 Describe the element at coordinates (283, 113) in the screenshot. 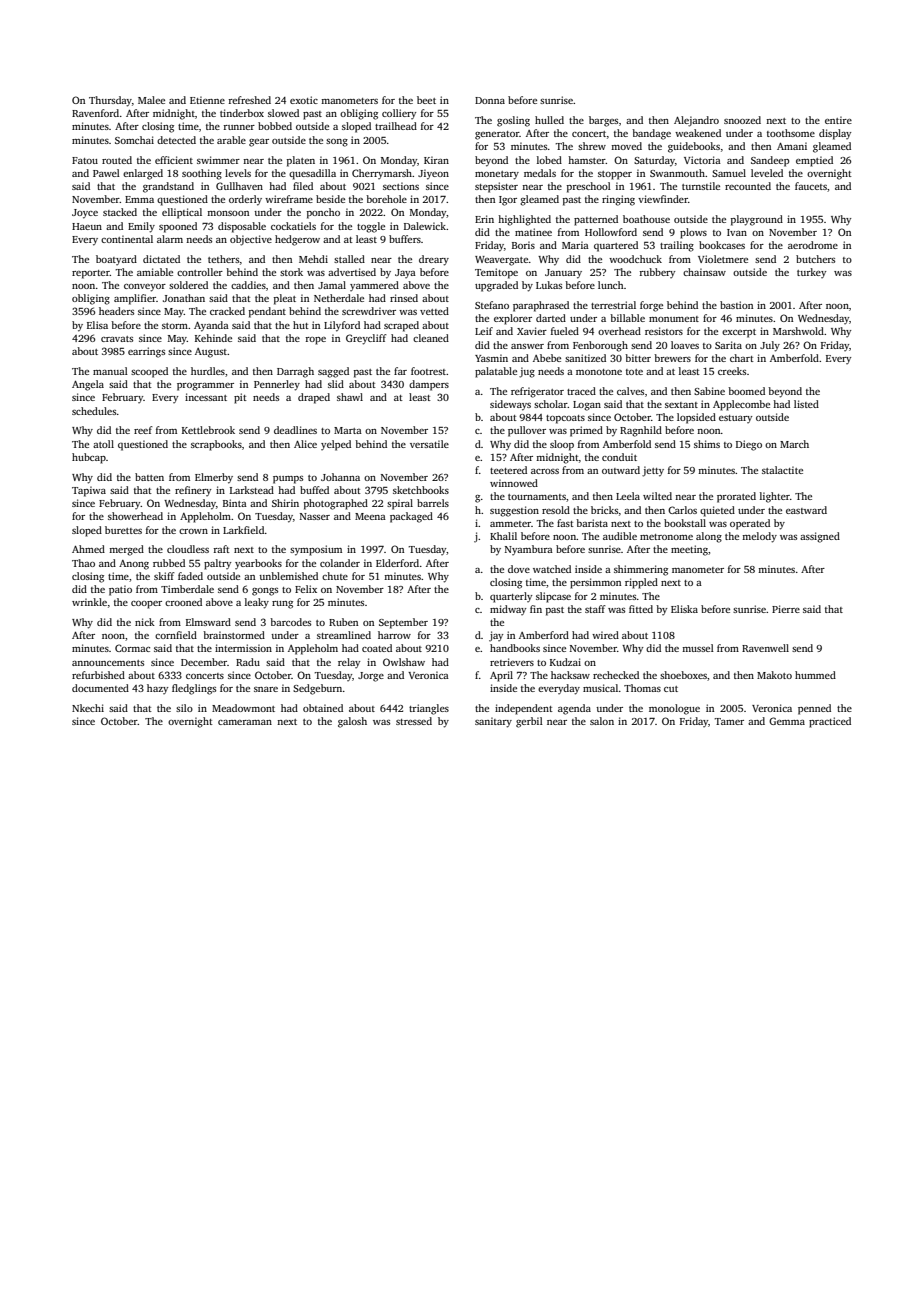

I see `slowed` at that location.
